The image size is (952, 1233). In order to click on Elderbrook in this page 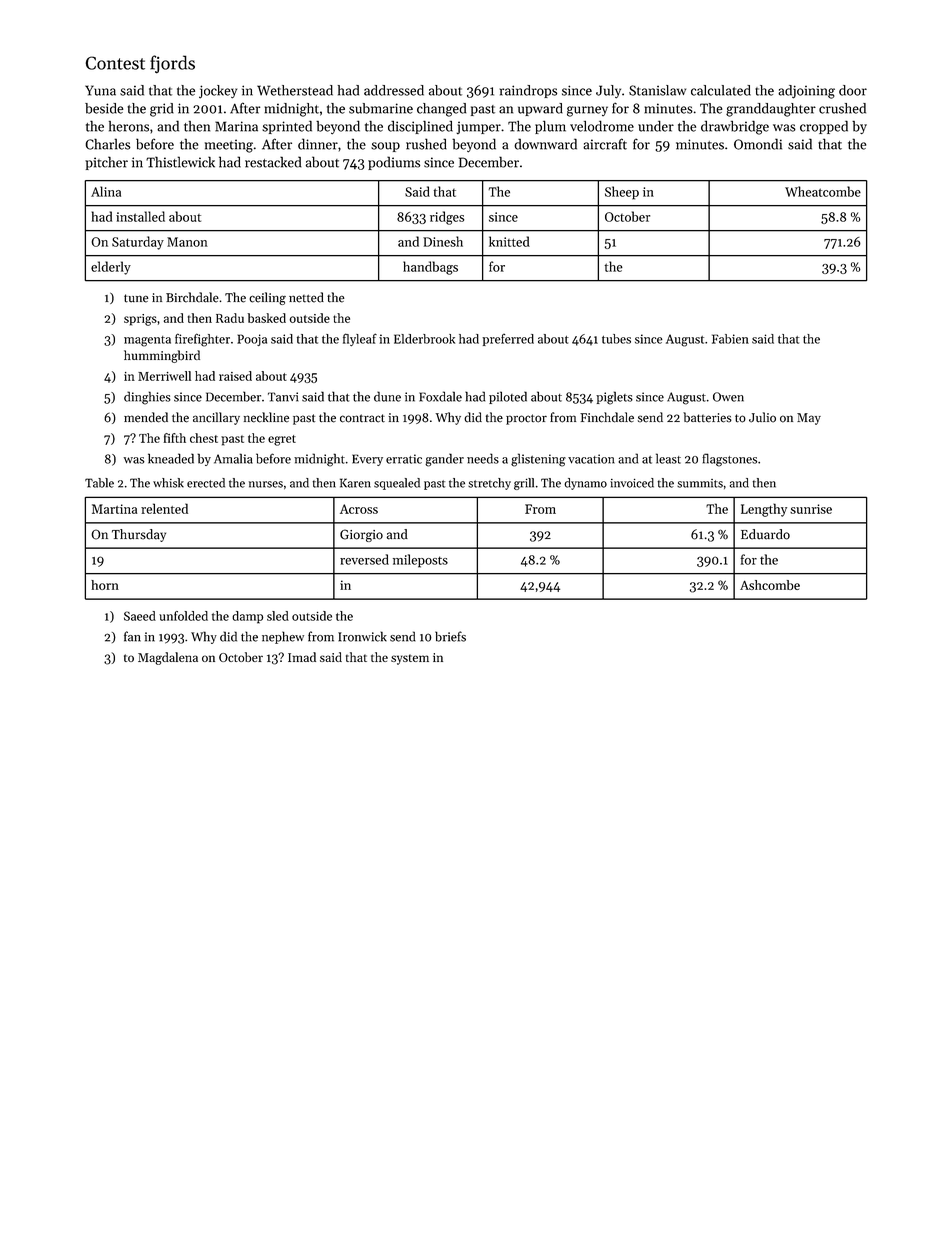, I will do `click(424, 339)`.
